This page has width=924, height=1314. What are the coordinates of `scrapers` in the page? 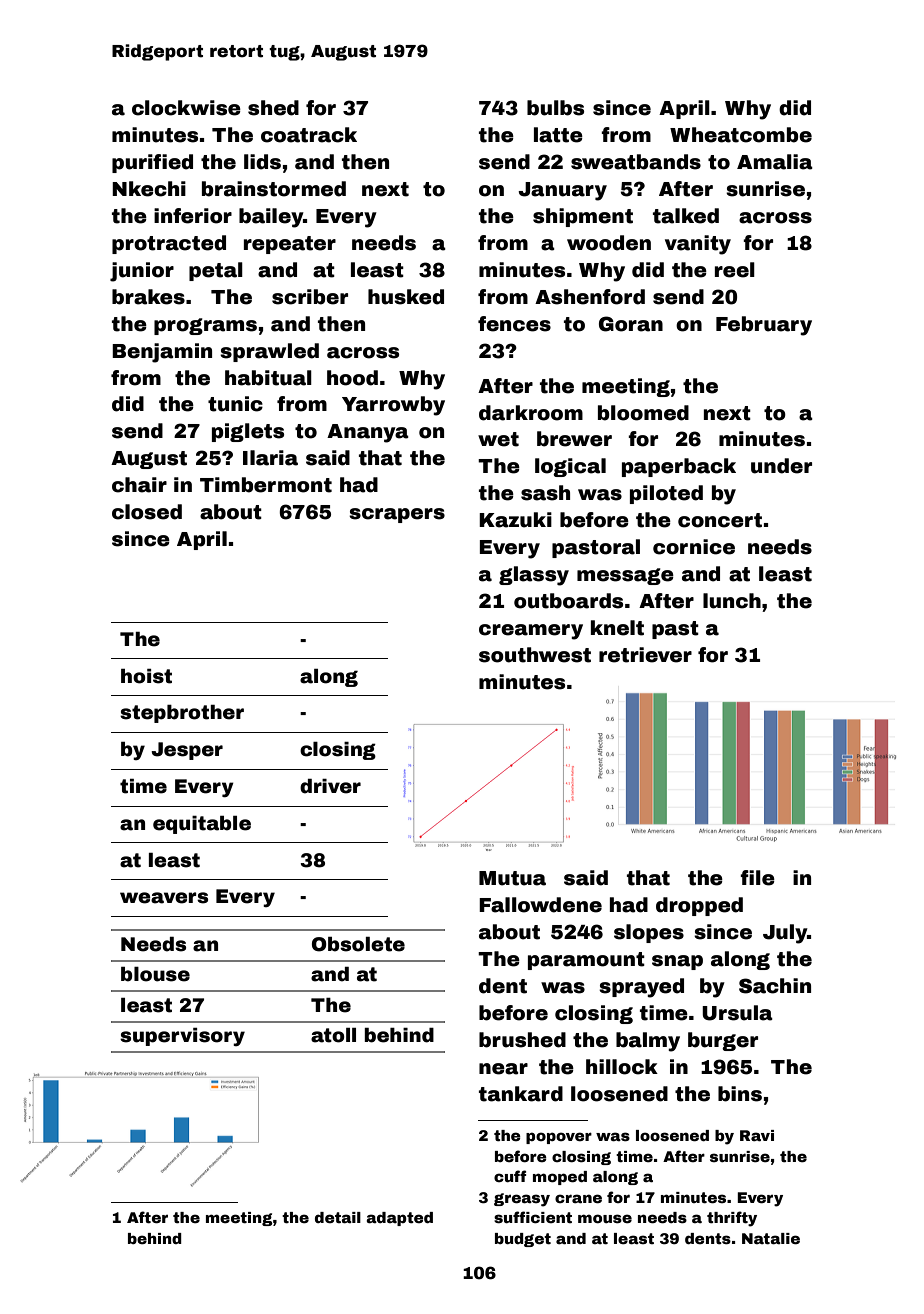 It's located at (397, 515).
